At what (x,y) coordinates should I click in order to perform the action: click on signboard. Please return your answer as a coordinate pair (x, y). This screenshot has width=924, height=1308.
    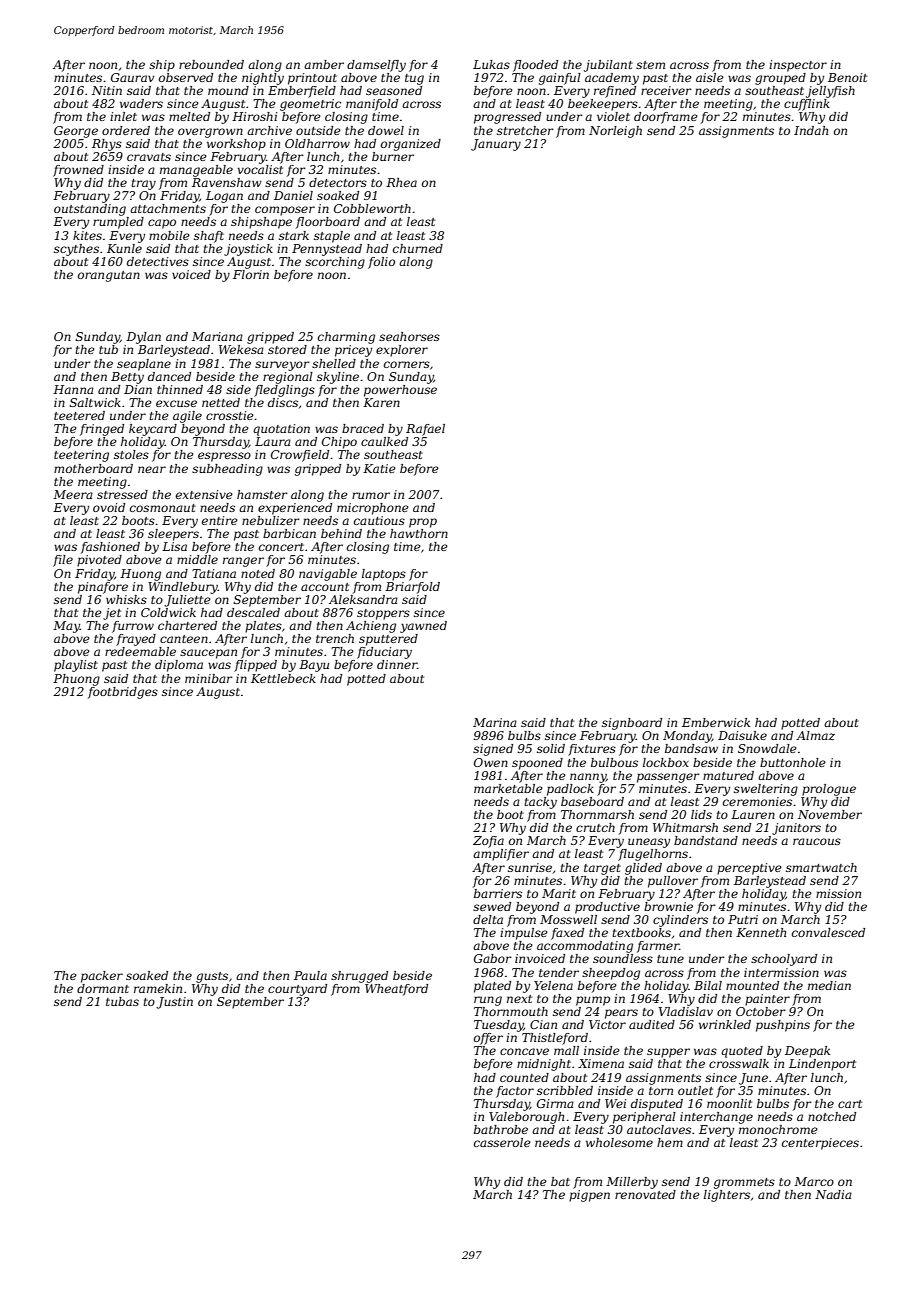
    Looking at the image, I should click on (632, 724).
